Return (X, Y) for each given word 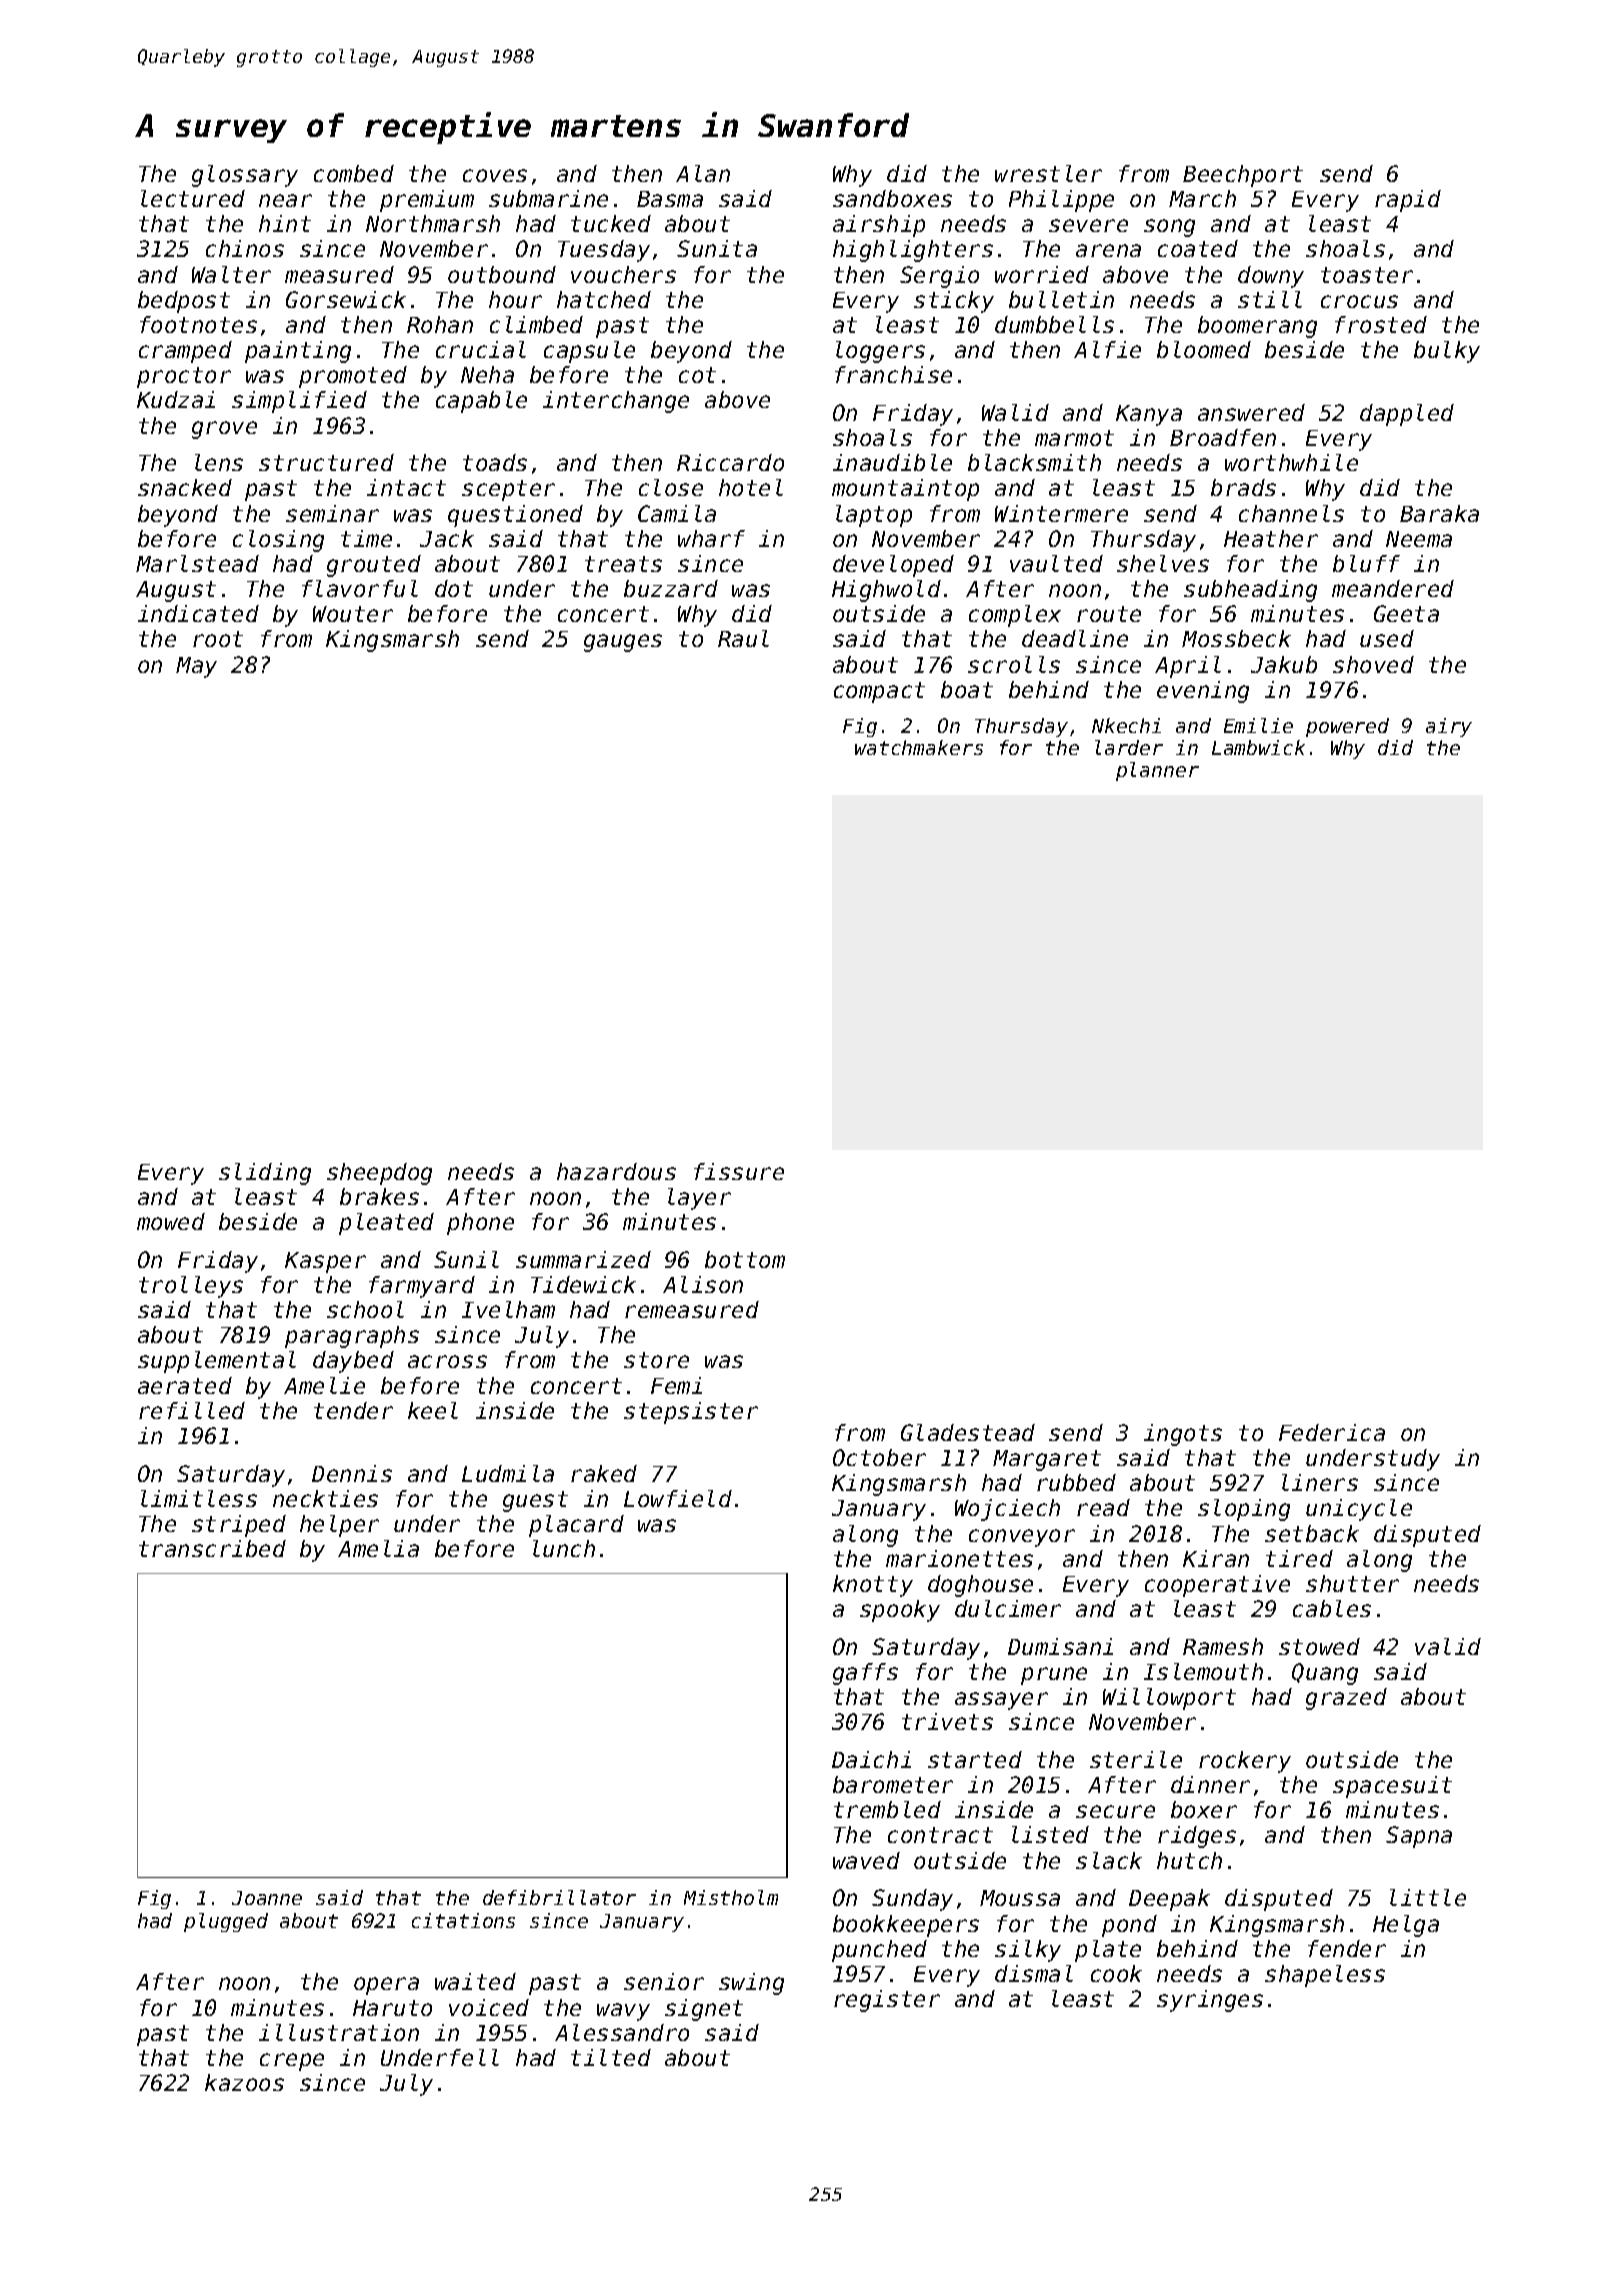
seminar (332, 513)
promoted (353, 377)
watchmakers (919, 747)
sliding (265, 1174)
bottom (745, 1259)
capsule (589, 352)
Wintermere (1061, 513)
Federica (1332, 1432)
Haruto (392, 2008)
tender (353, 1410)
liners (1320, 1482)
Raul (743, 638)
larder (1129, 747)
